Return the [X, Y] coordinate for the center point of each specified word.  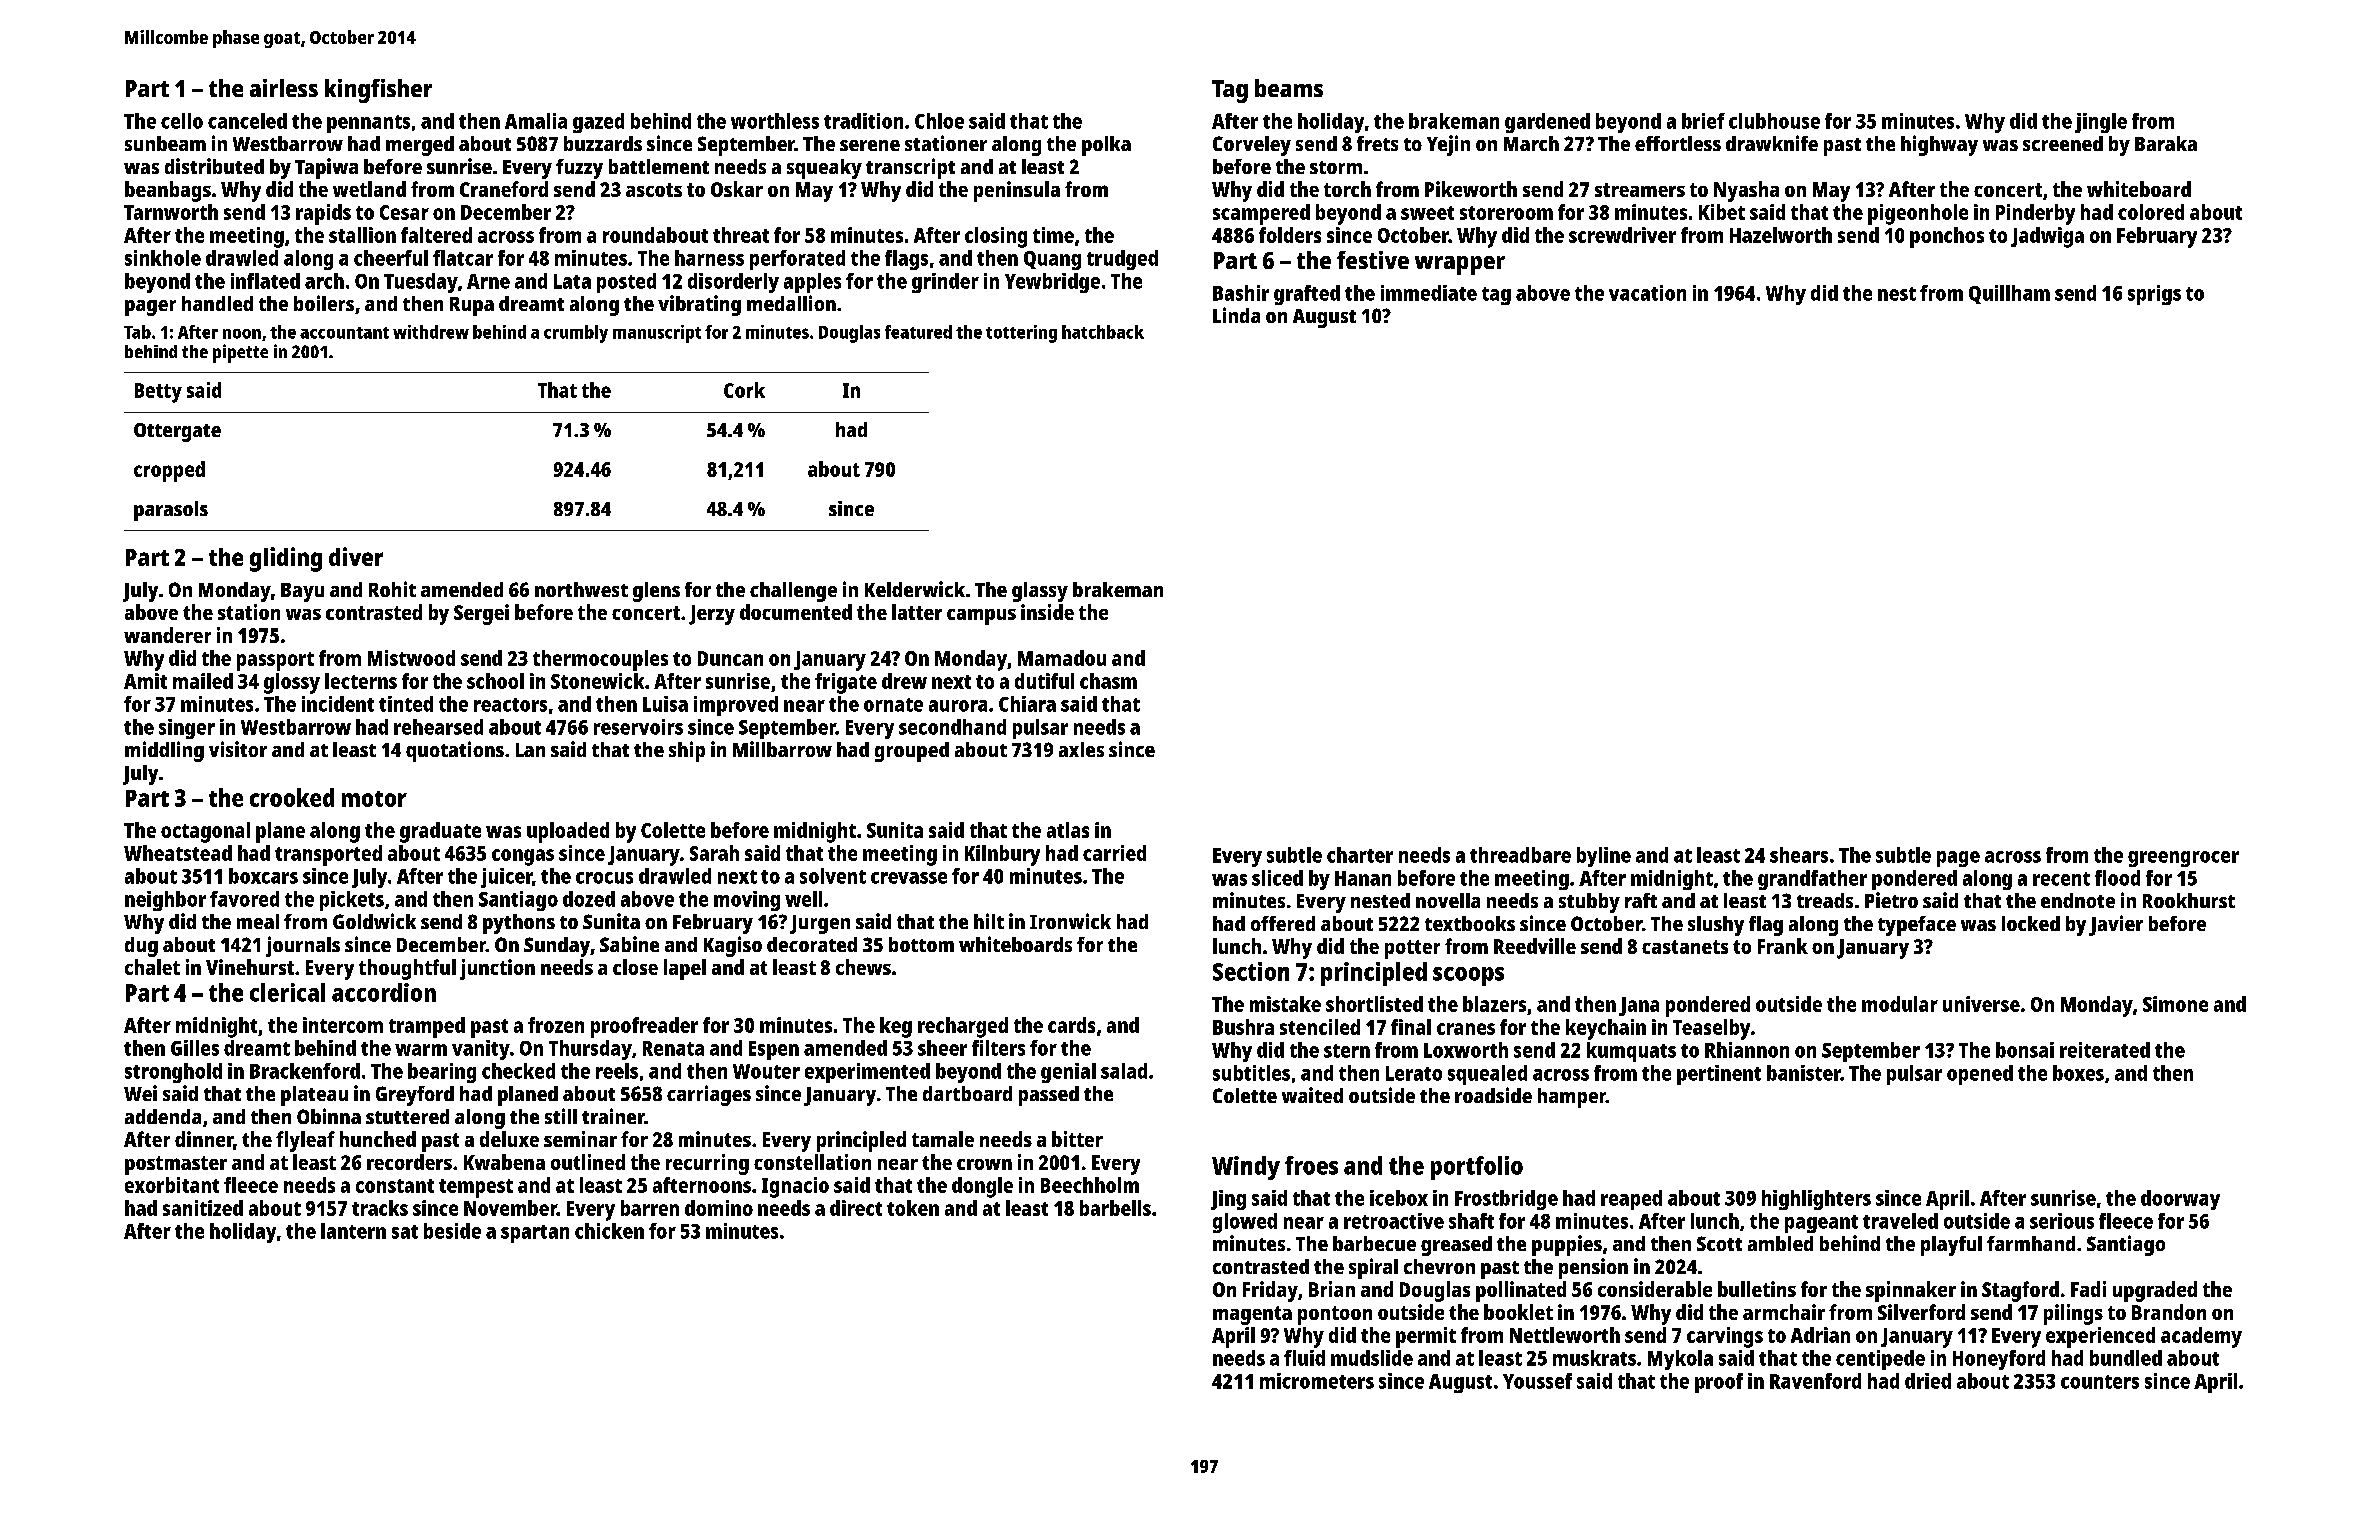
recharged [963, 1027]
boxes [2078, 1073]
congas [523, 857]
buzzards [603, 143]
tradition [863, 121]
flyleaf [305, 1141]
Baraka [2166, 143]
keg [896, 1027]
